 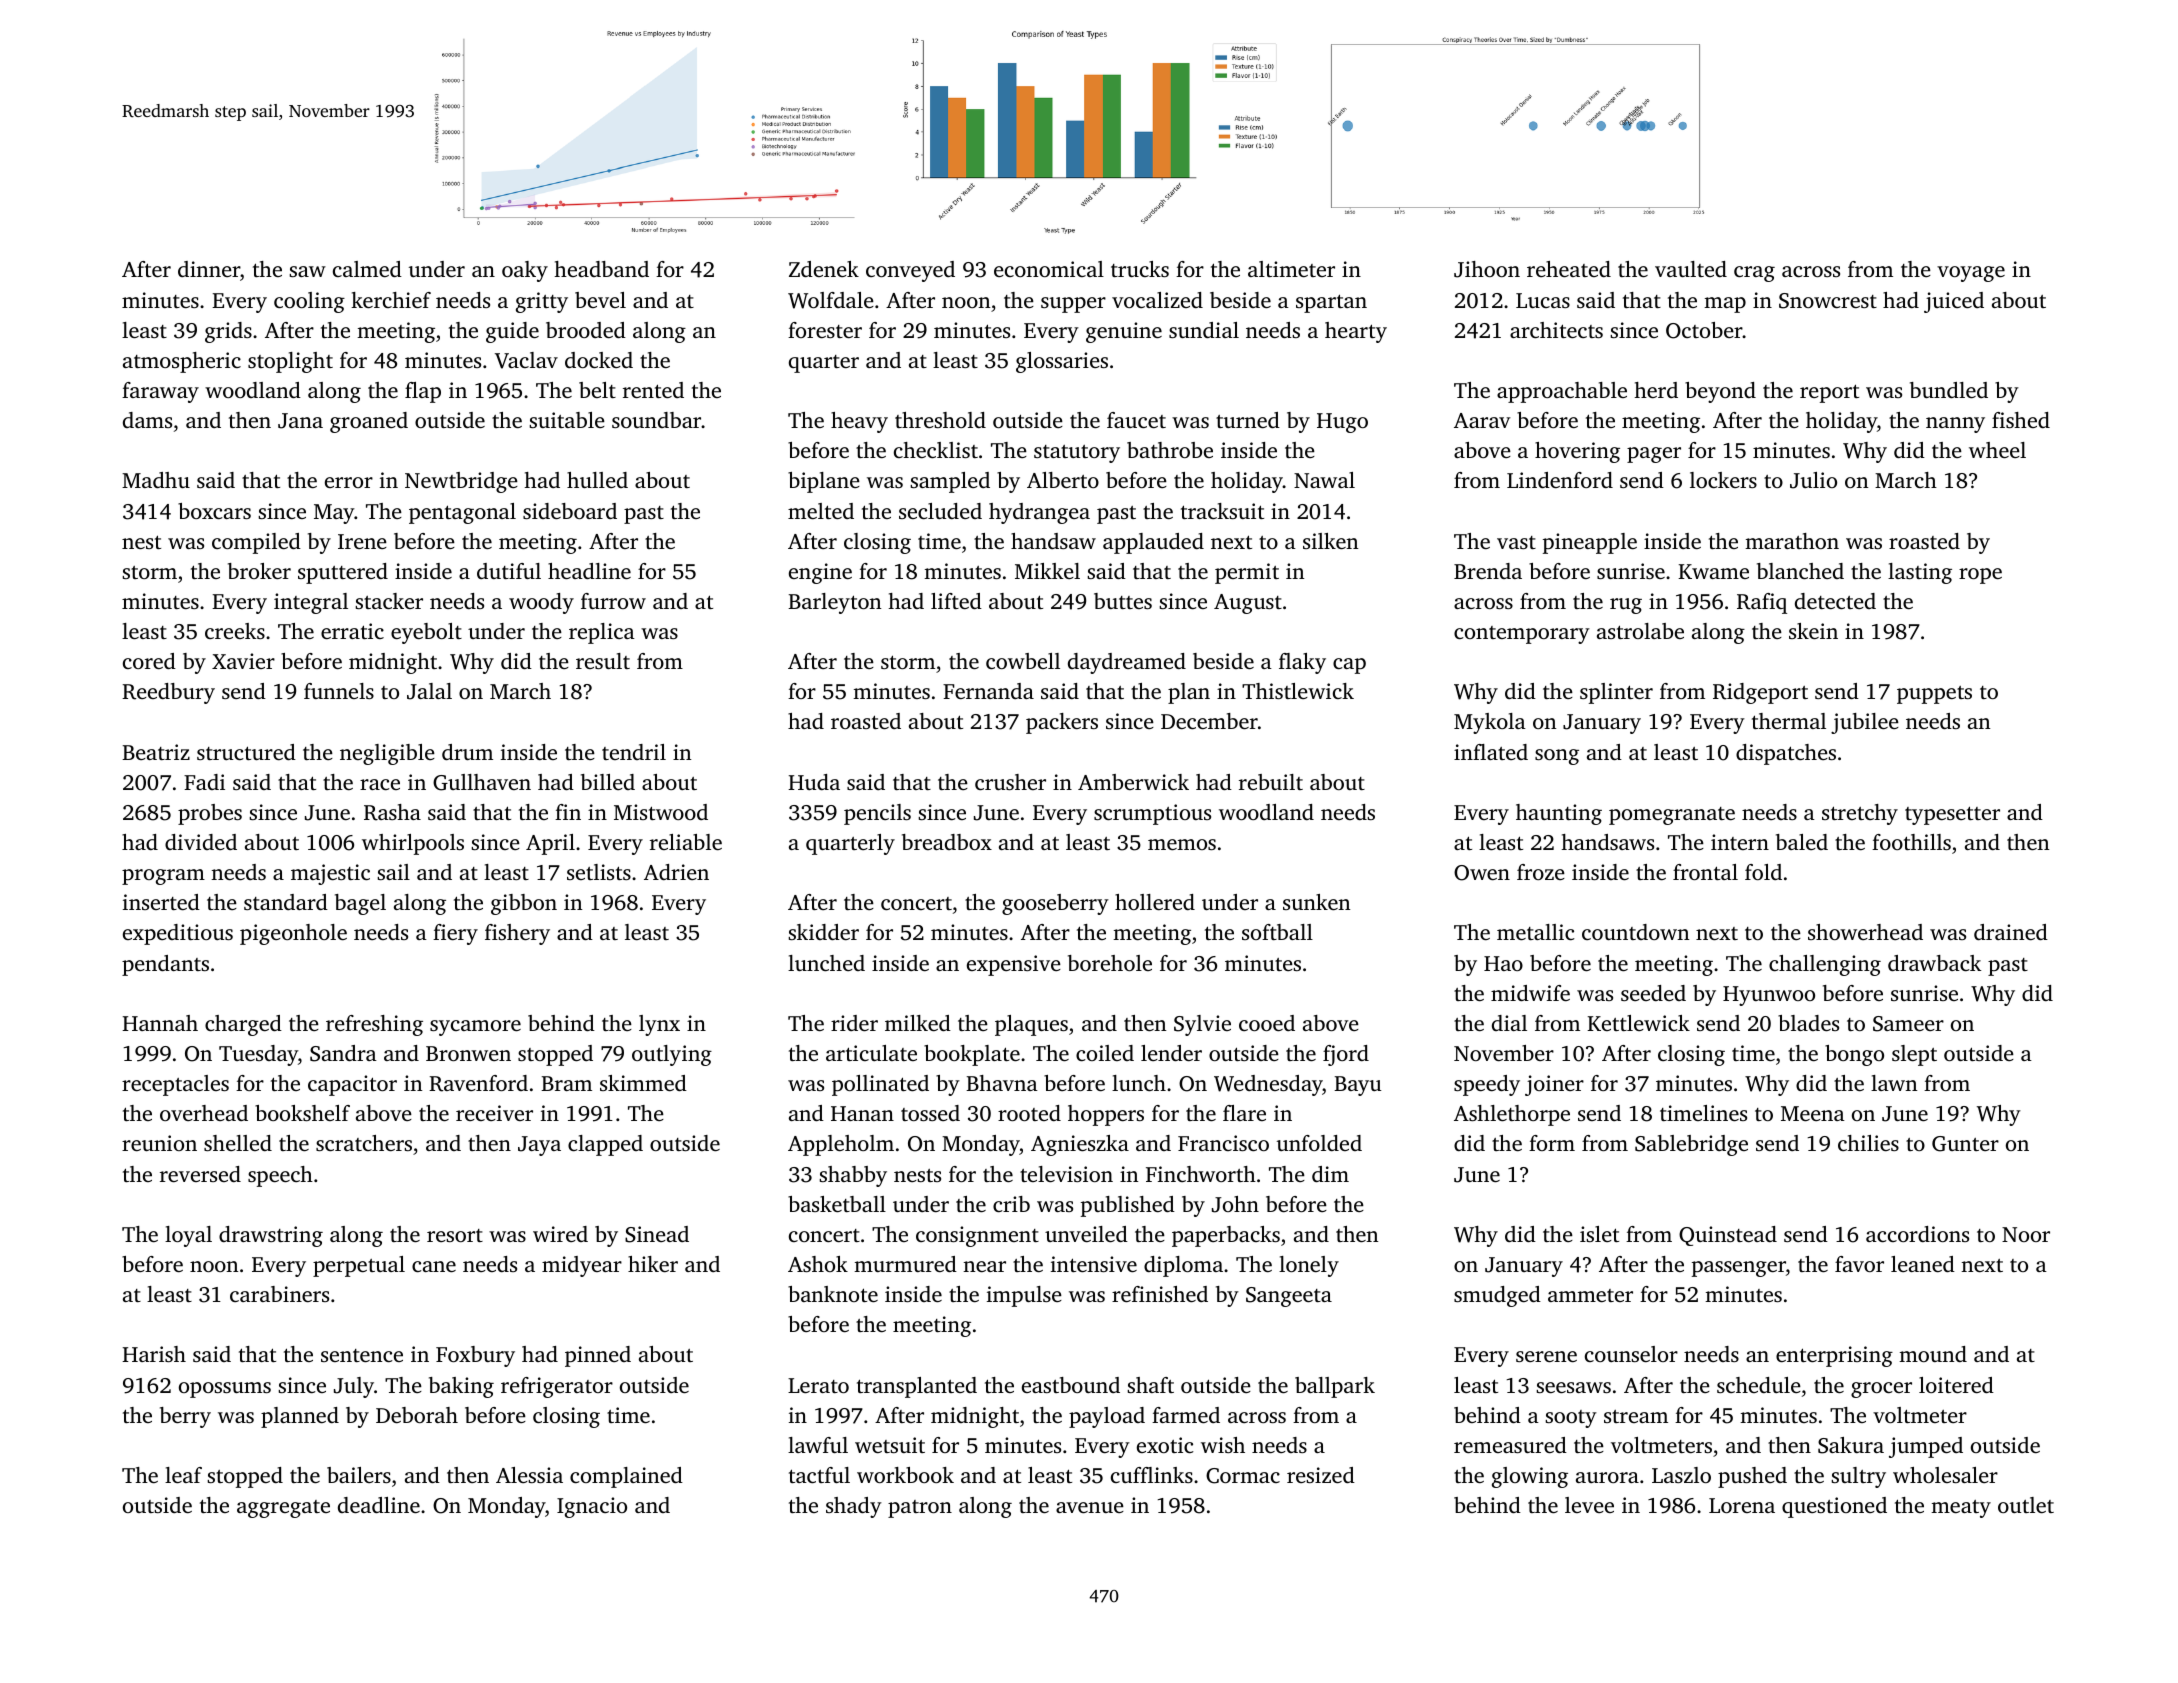 What do you see at coordinates (2011, 932) in the document?
I see `drained` at bounding box center [2011, 932].
